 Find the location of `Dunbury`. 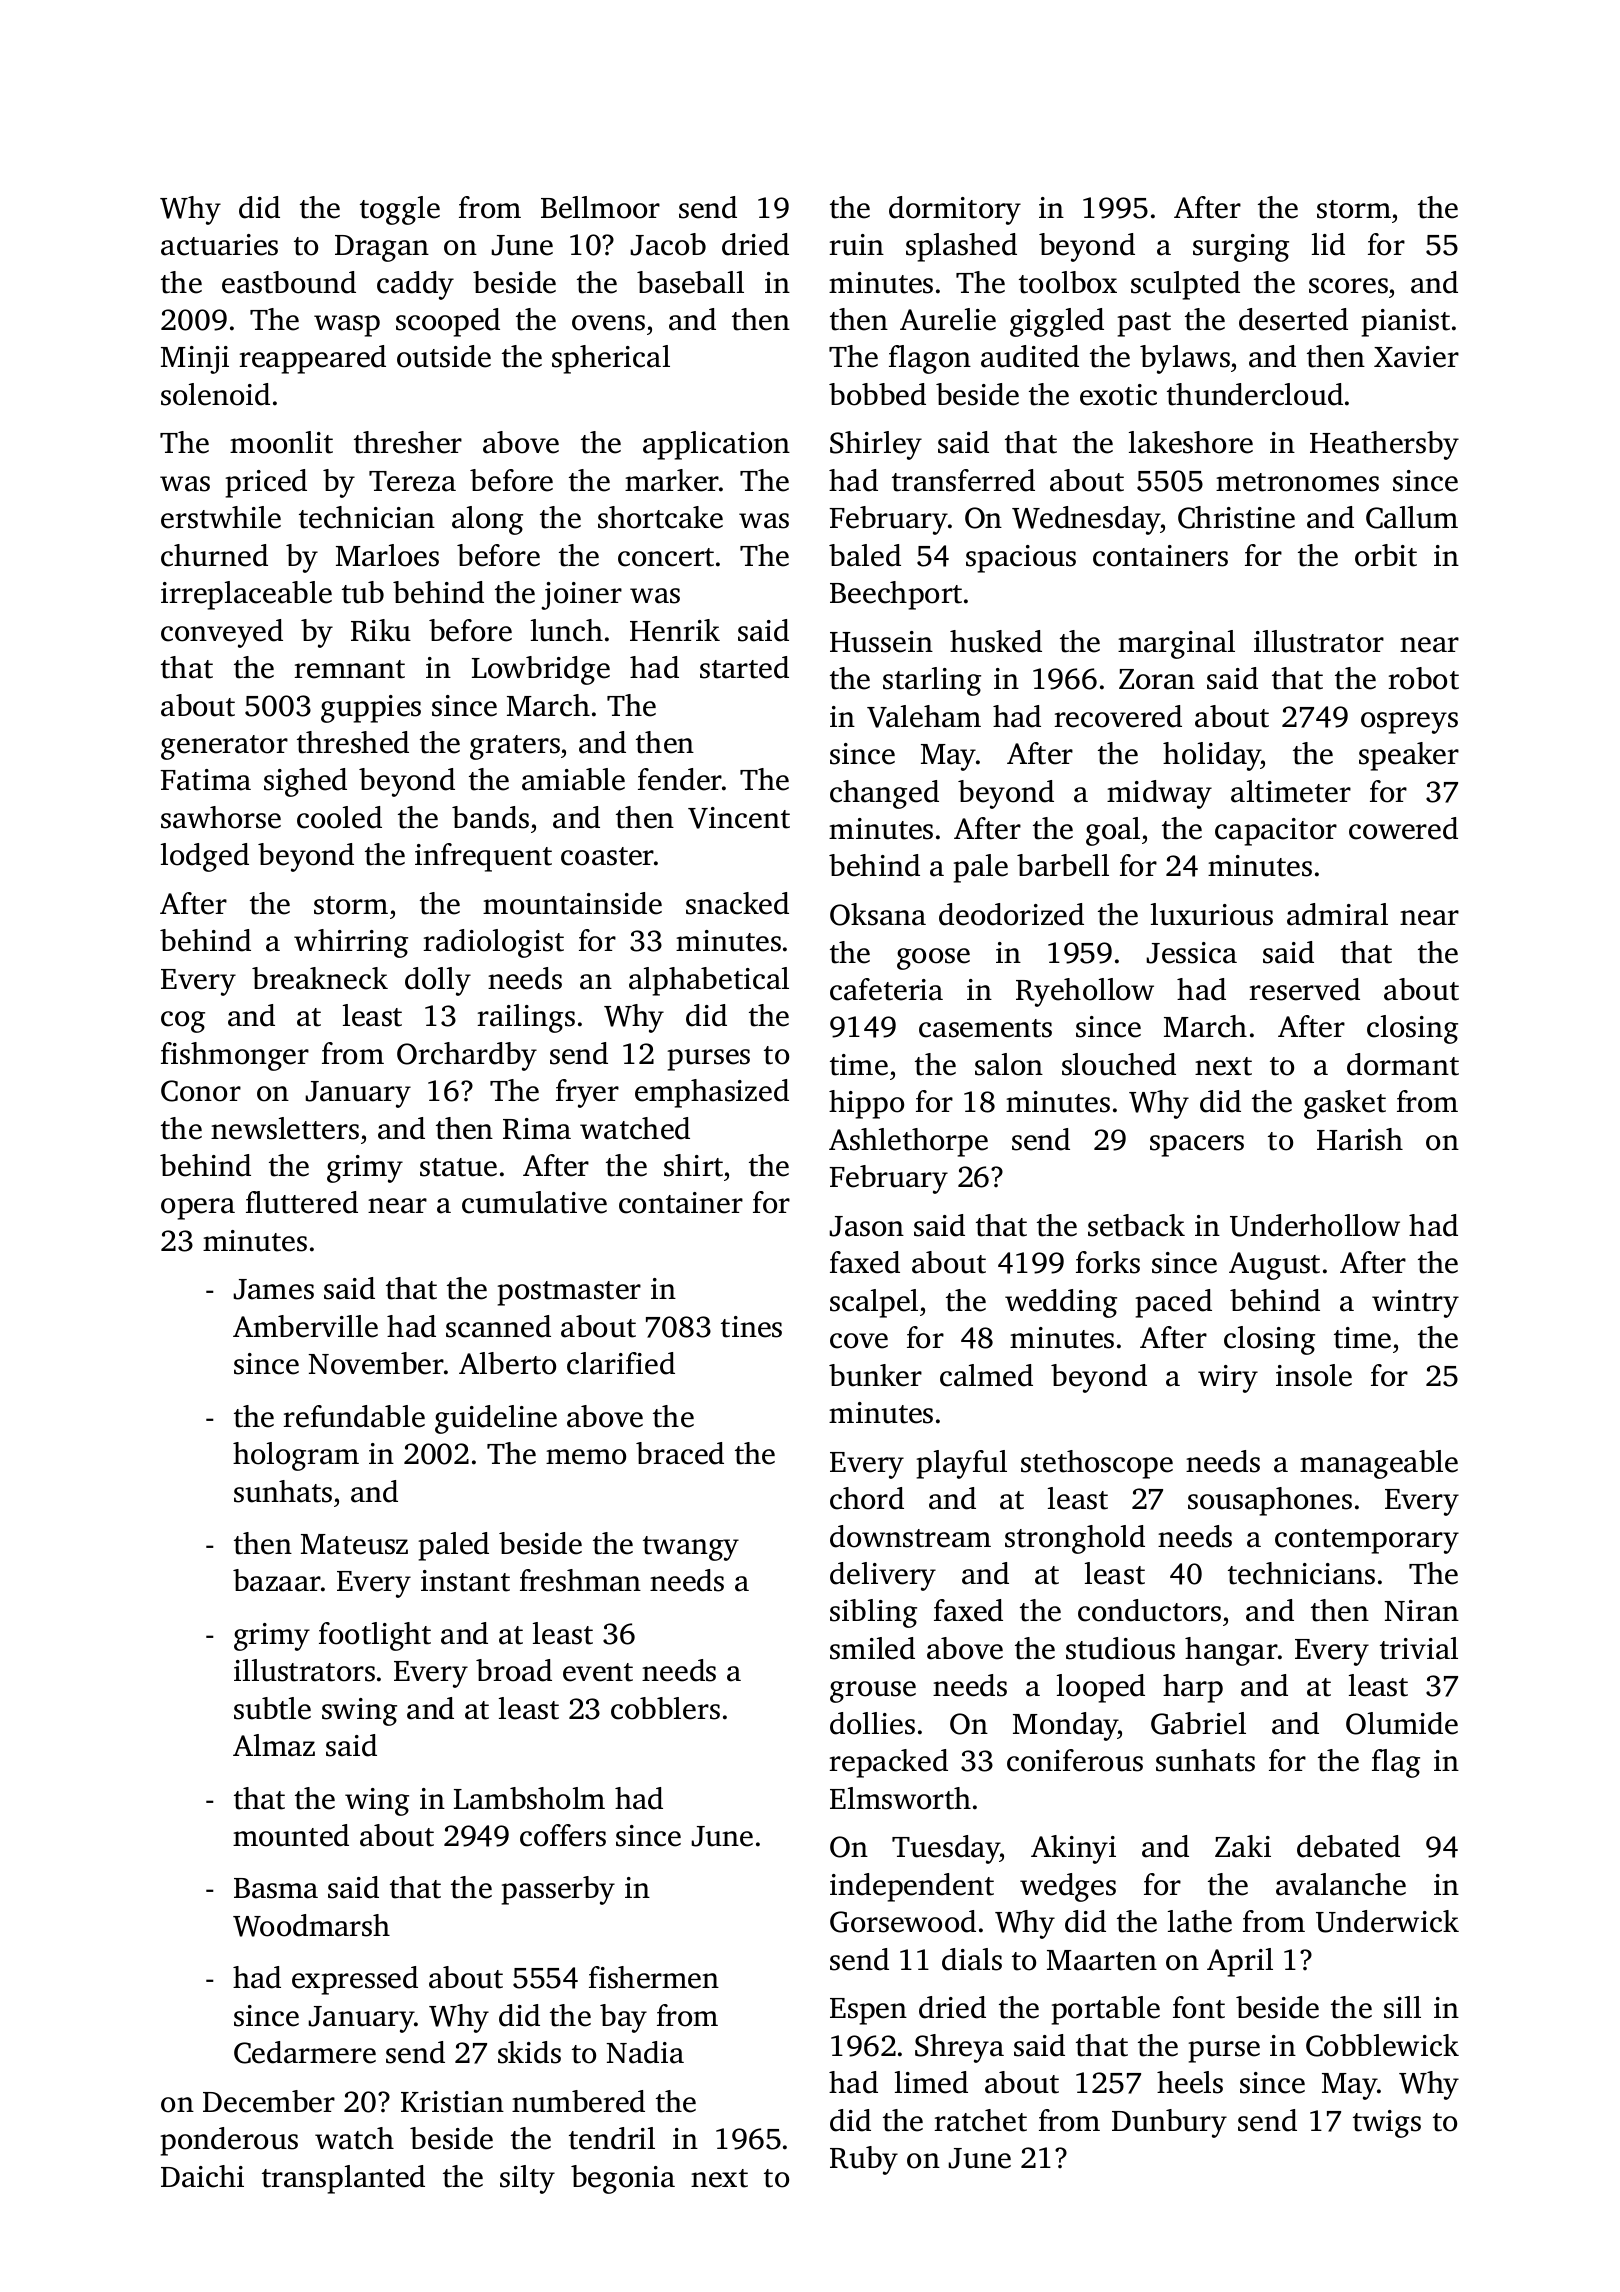

Dunbury is located at coordinates (1169, 2123).
